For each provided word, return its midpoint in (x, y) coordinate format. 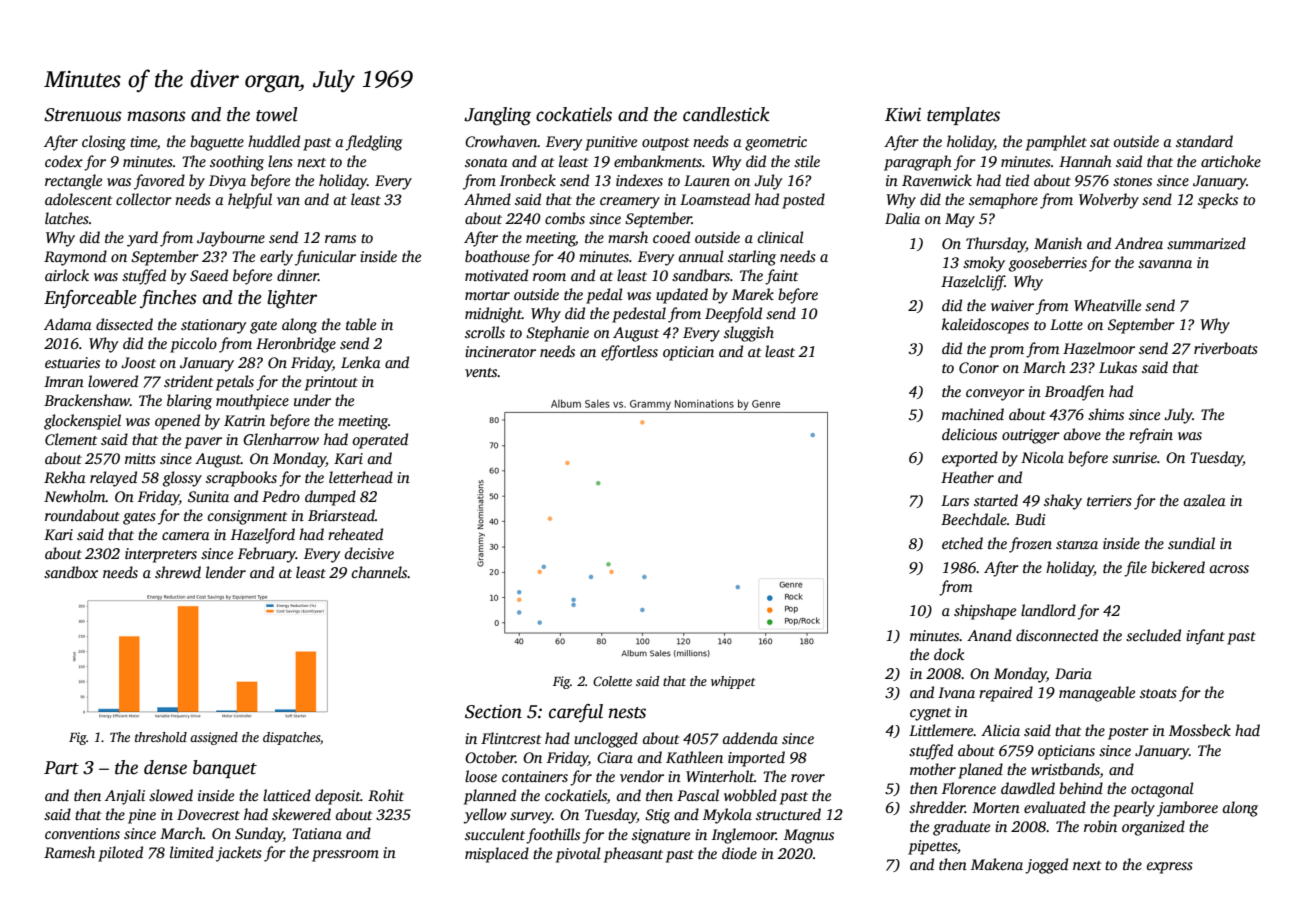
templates (963, 116)
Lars (955, 500)
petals (235, 383)
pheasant (633, 855)
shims (1106, 414)
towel (277, 114)
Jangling (497, 116)
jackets (239, 854)
